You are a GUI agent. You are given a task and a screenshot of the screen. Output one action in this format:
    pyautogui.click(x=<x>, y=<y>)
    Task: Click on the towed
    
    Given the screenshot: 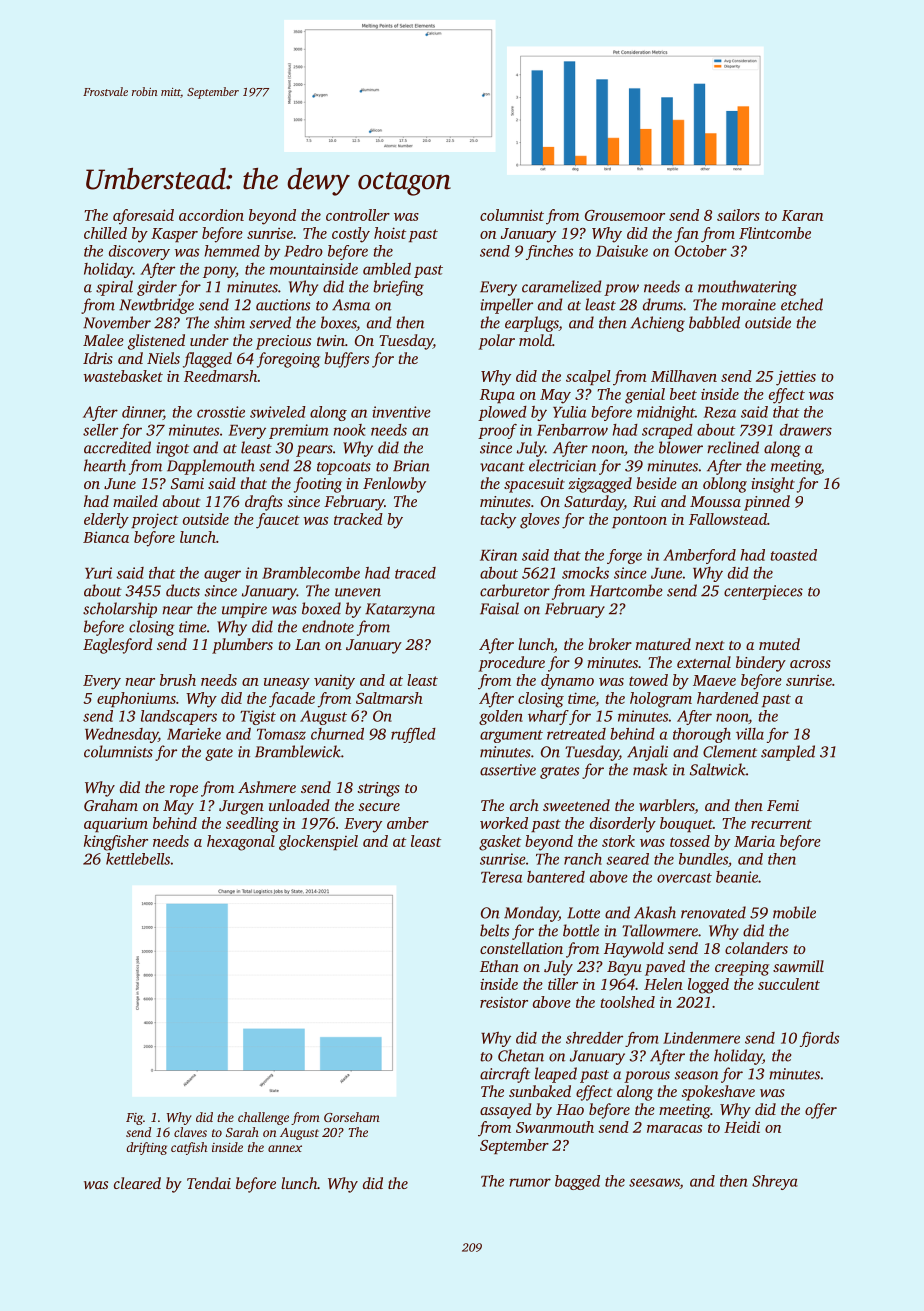 What is the action you would take?
    pyautogui.click(x=648, y=680)
